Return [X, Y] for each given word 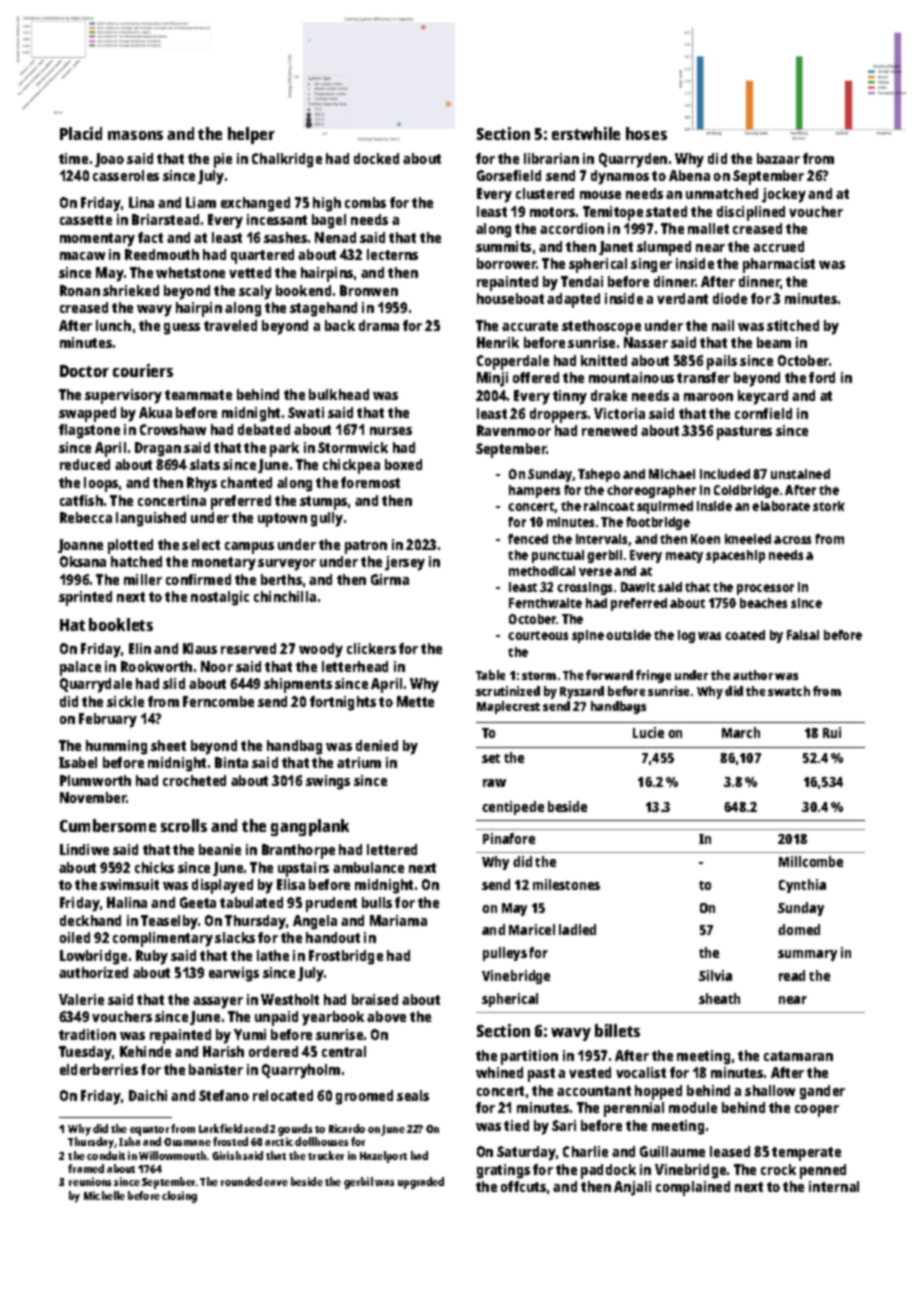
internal [834, 1186]
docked [376, 158]
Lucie [648, 732]
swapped [87, 414]
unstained [800, 474]
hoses [646, 133]
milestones [566, 884]
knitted [604, 360]
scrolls [184, 825]
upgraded [421, 1183]
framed [86, 1168]
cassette [86, 220]
